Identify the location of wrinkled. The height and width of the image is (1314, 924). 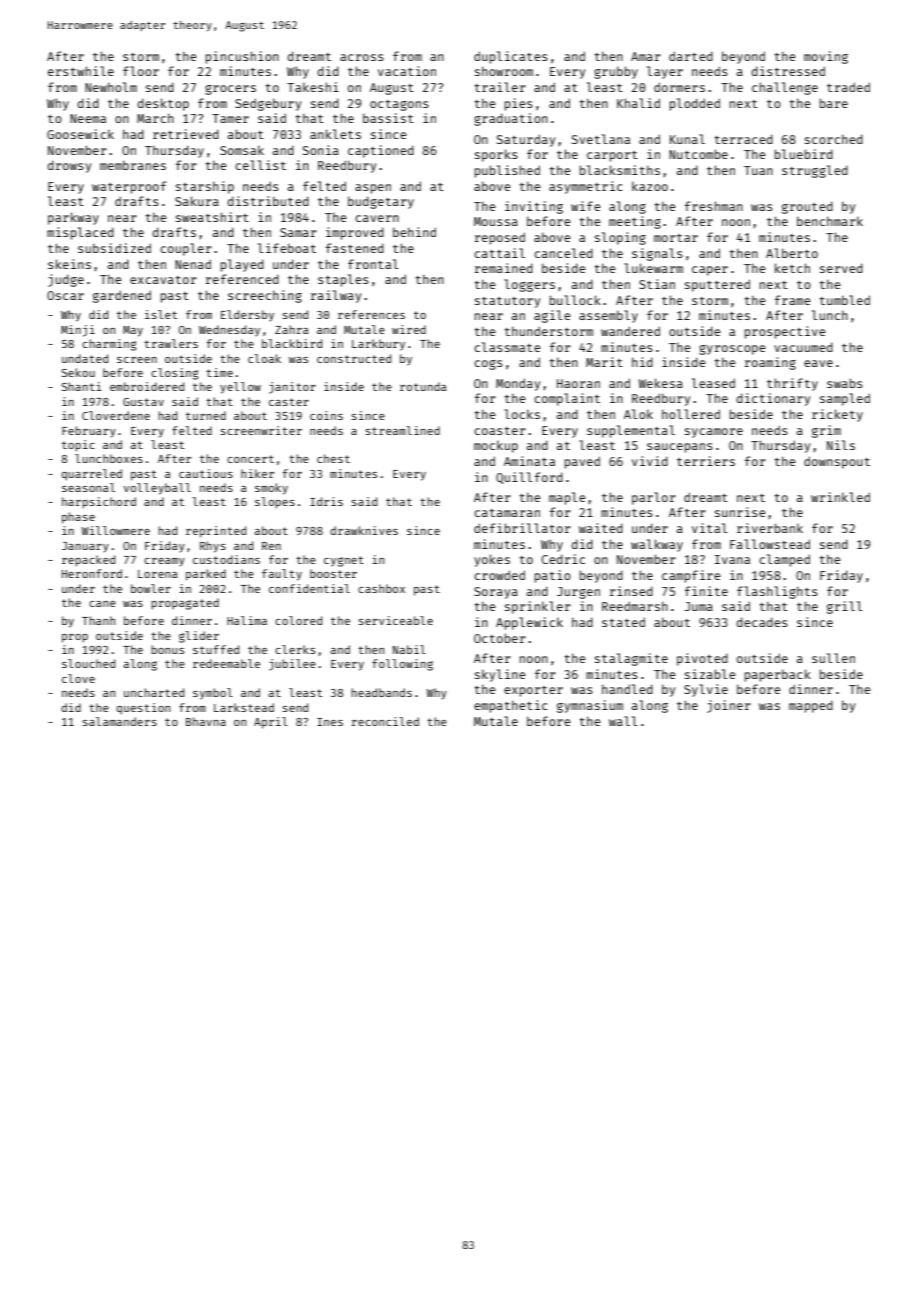
(840, 497).
